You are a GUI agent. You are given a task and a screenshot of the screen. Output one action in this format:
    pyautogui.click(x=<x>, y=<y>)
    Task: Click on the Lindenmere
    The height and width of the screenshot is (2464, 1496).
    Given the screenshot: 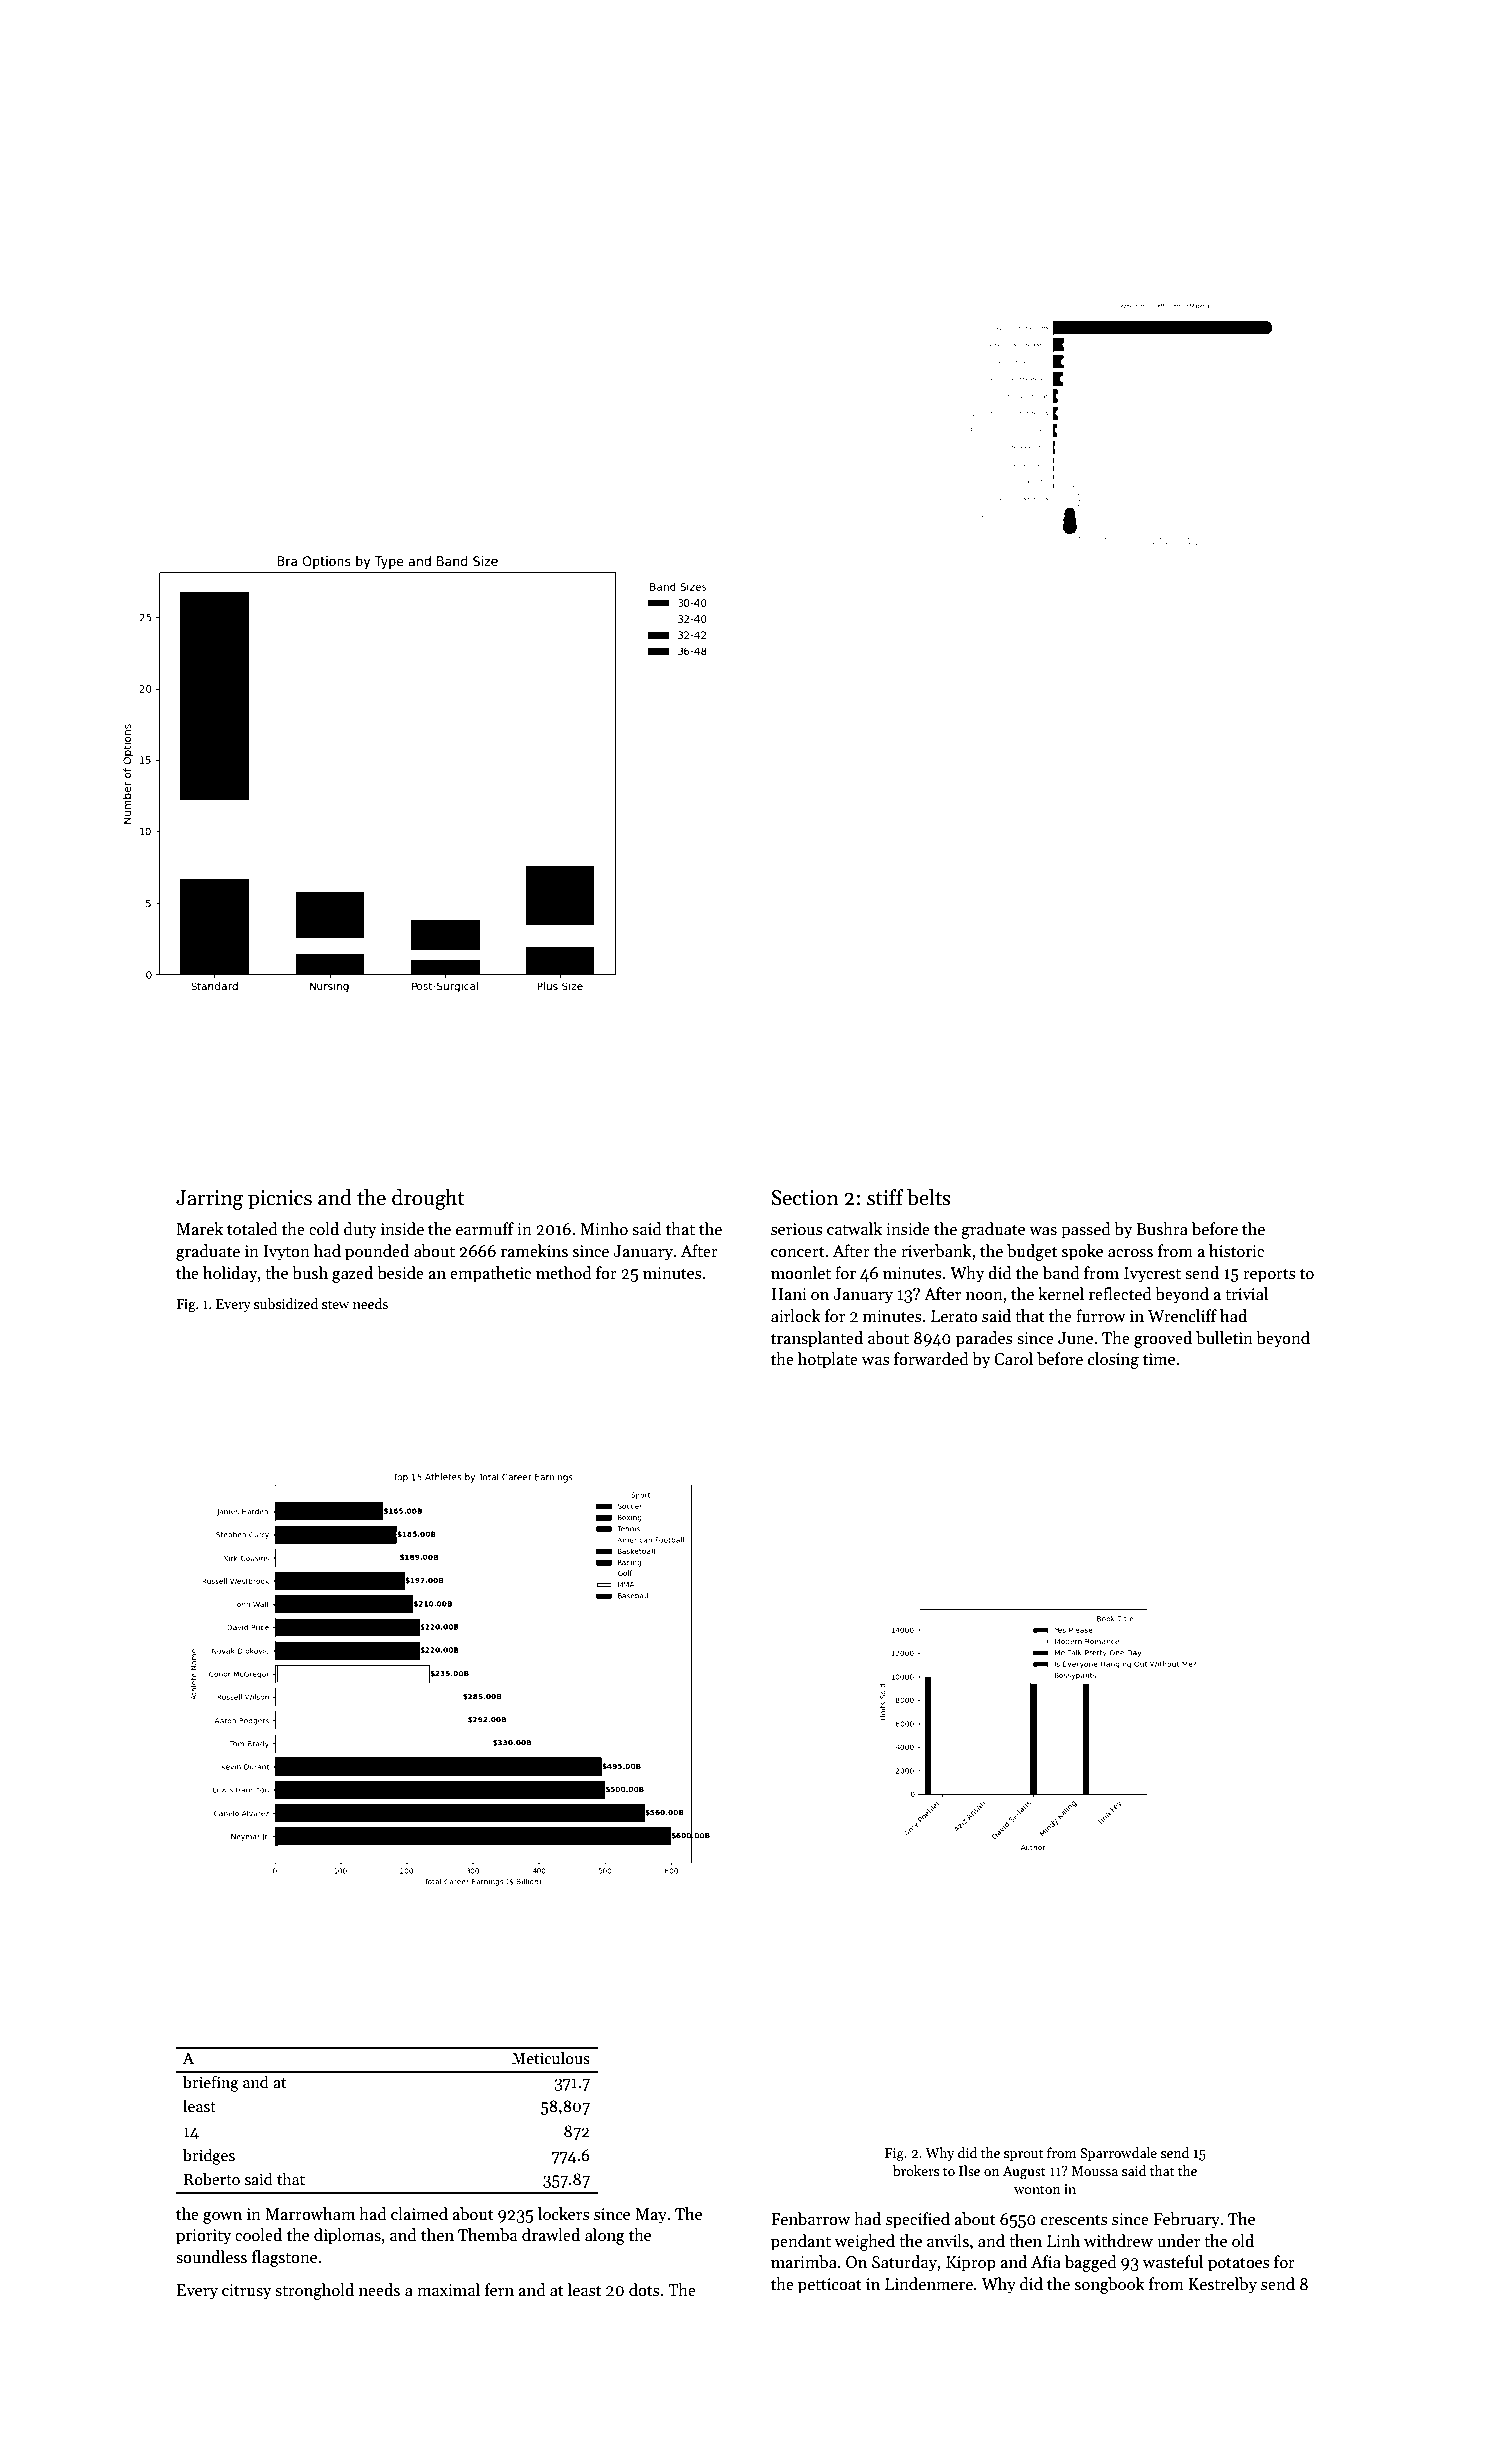 What is the action you would take?
    pyautogui.click(x=929, y=2284)
